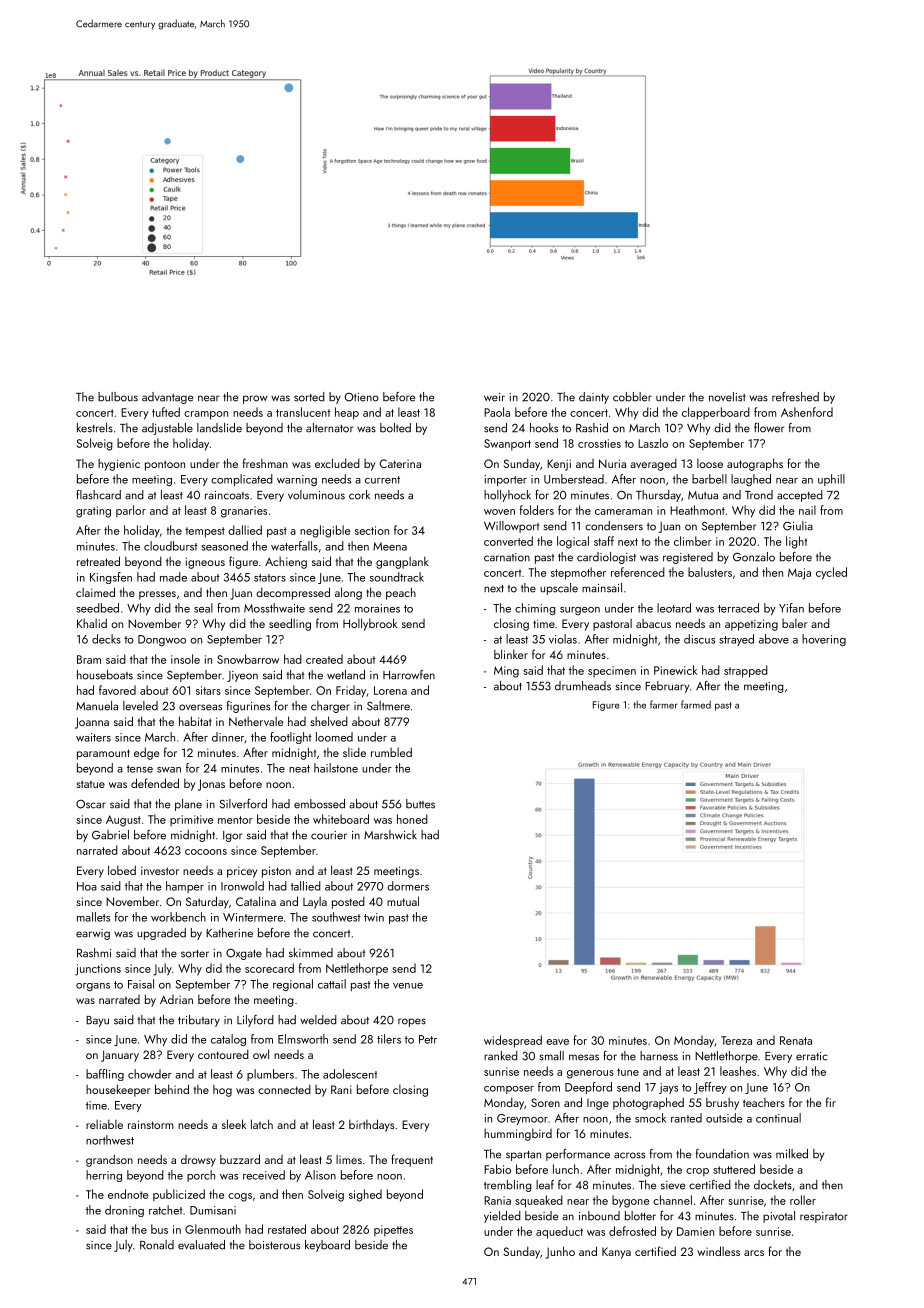  What do you see at coordinates (824, 640) in the page?
I see `hovering` at bounding box center [824, 640].
